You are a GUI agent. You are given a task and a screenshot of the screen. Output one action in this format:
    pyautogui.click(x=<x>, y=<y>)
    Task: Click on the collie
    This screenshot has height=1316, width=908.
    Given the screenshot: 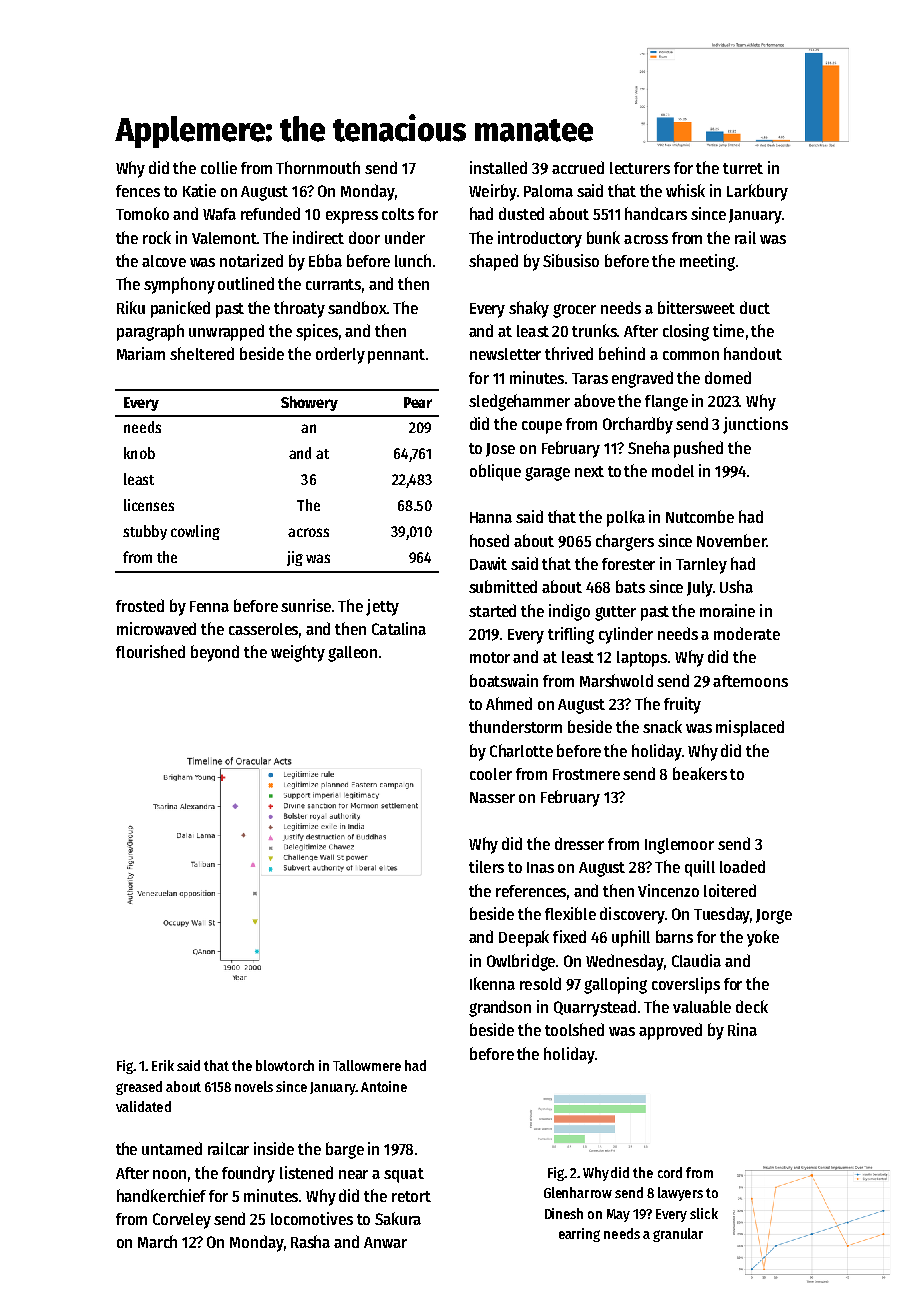 What is the action you would take?
    pyautogui.click(x=219, y=167)
